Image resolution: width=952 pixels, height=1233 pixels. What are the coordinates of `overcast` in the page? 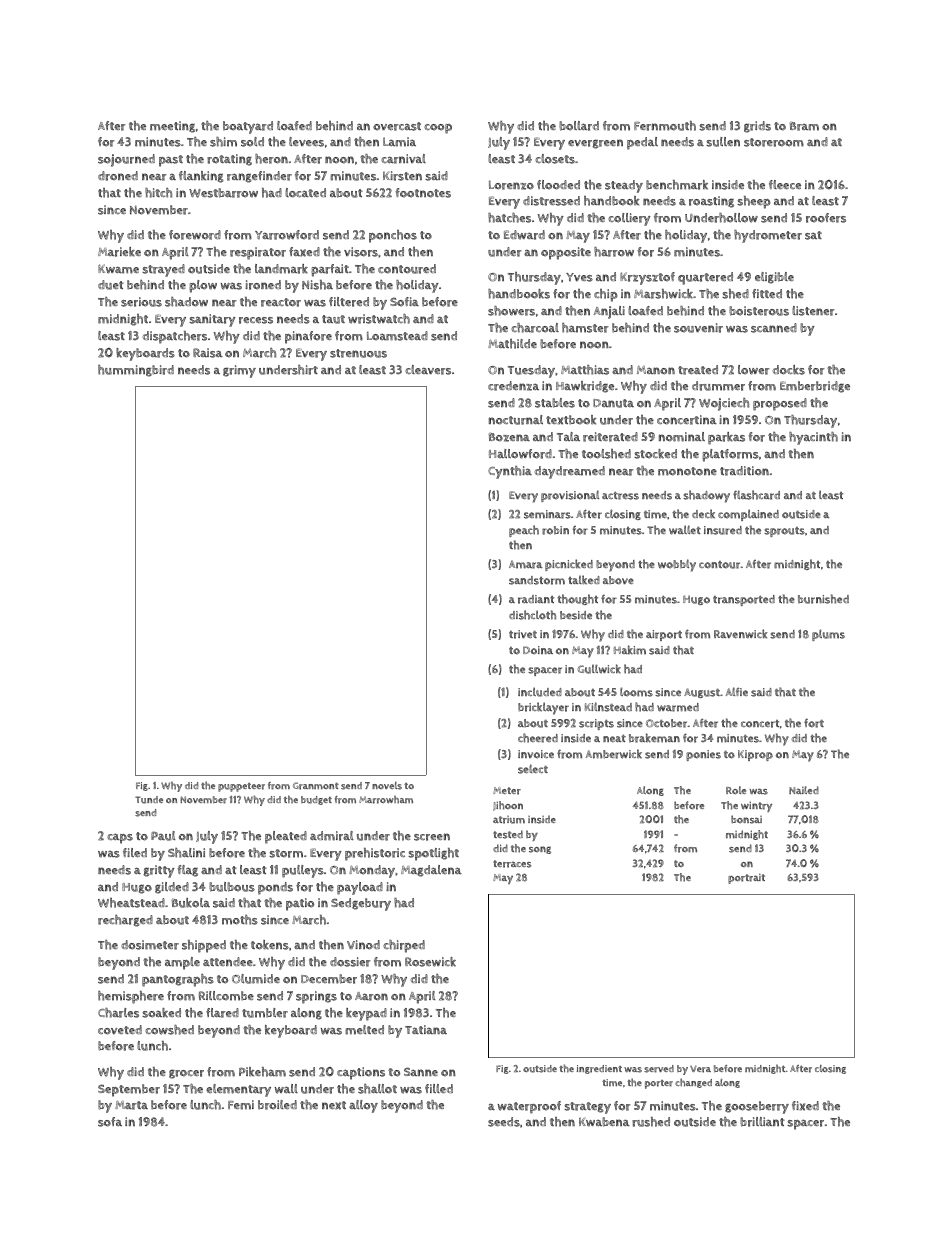 It's located at (397, 126).
